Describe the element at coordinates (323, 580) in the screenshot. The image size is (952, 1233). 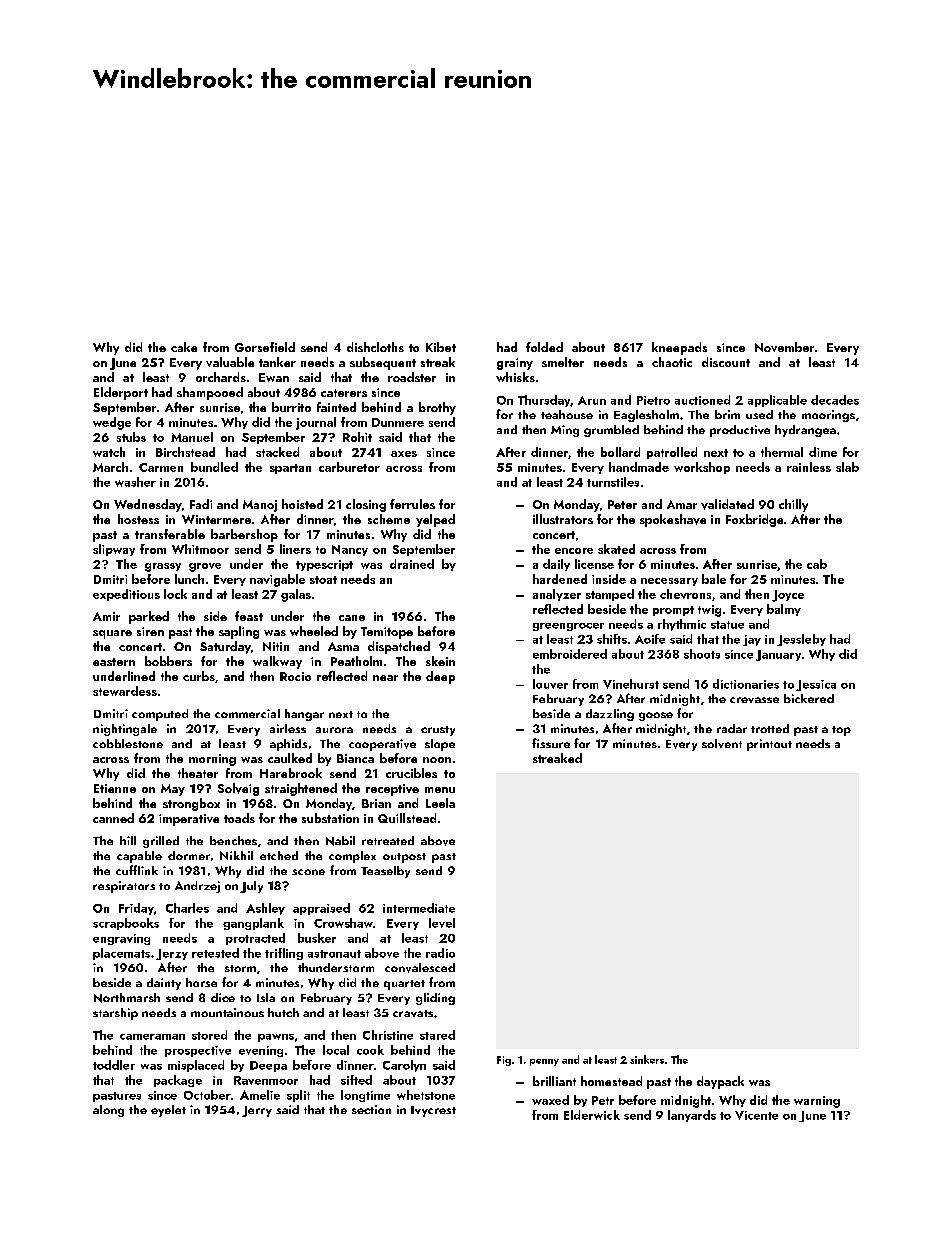
I see `stoat` at that location.
